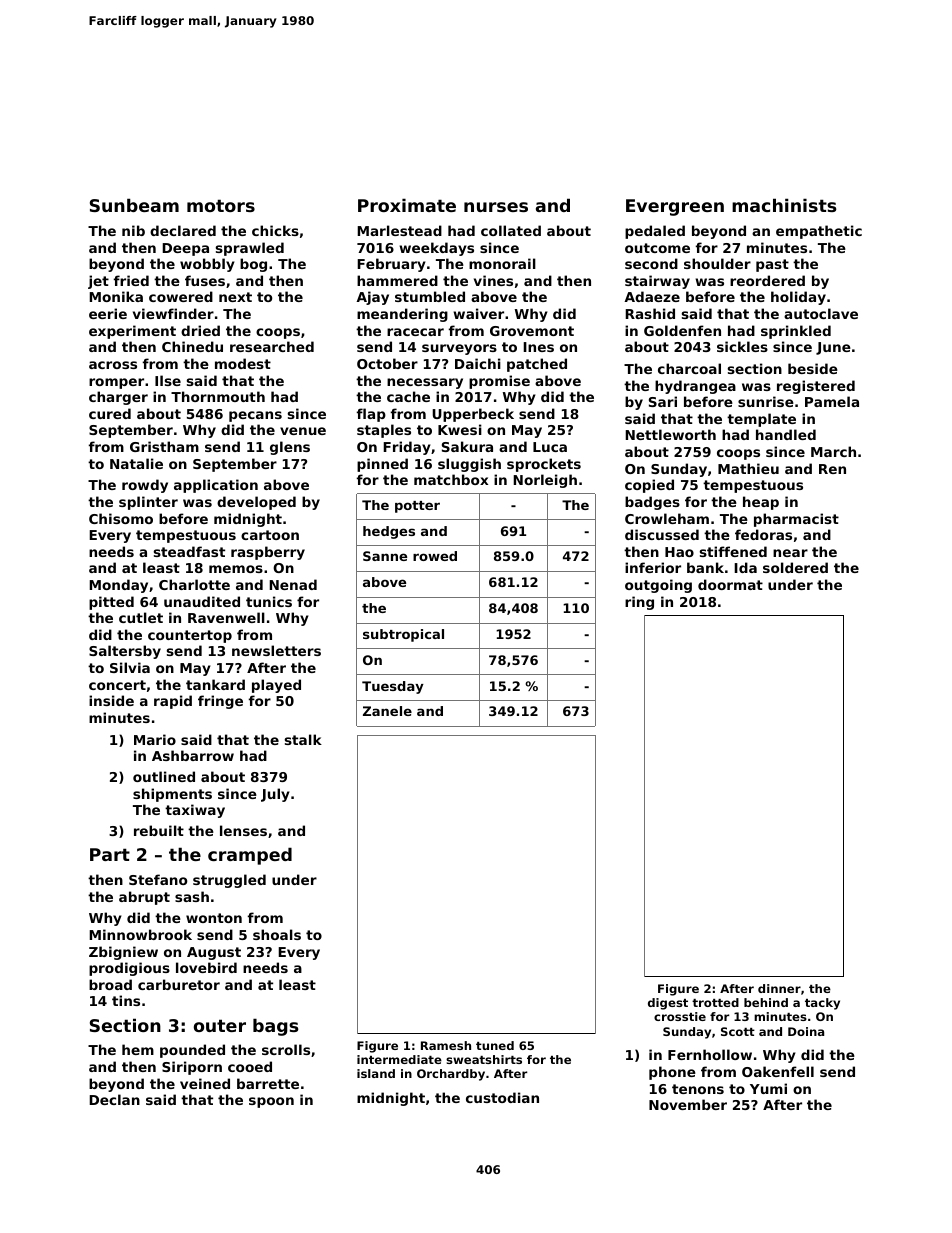 This image has height=1233, width=952. Describe the element at coordinates (496, 207) in the image. I see `nurses` at that location.
